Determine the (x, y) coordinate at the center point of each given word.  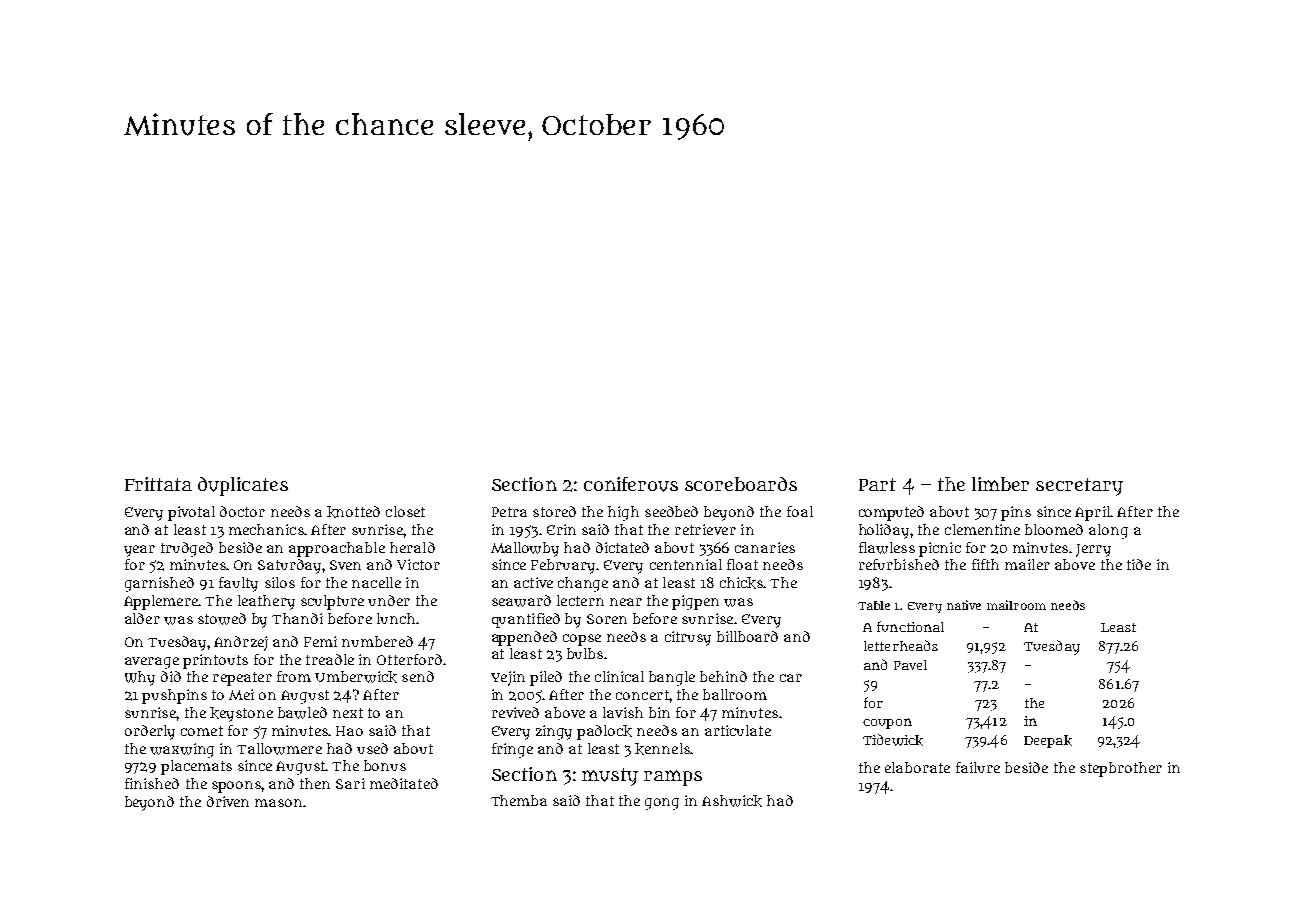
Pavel (910, 665)
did (171, 676)
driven (228, 801)
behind (723, 676)
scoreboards (741, 484)
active (533, 582)
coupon (887, 723)
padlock (604, 732)
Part (877, 484)
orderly (150, 732)
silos (280, 582)
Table (874, 605)
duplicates (243, 486)
